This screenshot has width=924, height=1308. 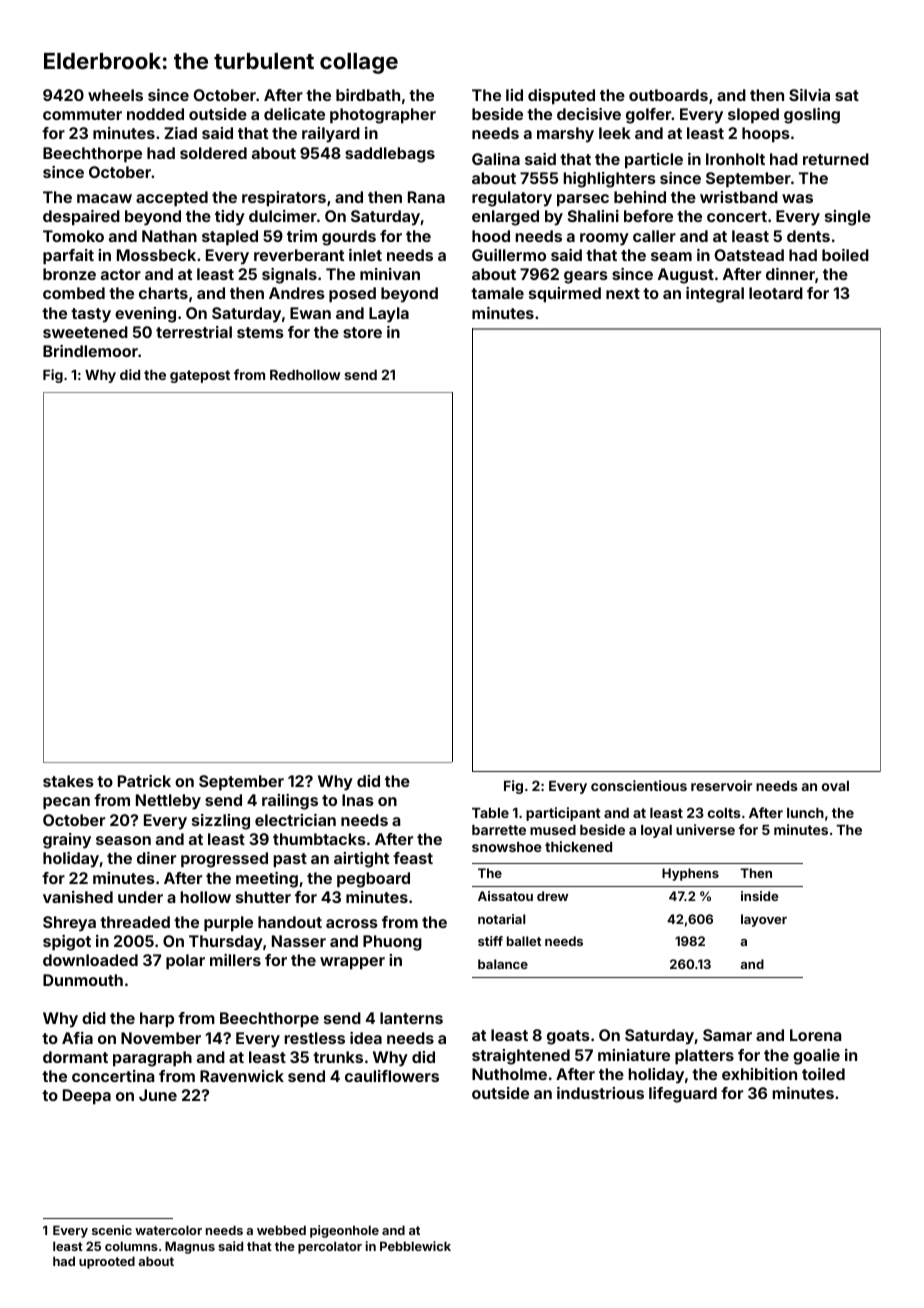 What do you see at coordinates (490, 813) in the screenshot?
I see `Table` at bounding box center [490, 813].
